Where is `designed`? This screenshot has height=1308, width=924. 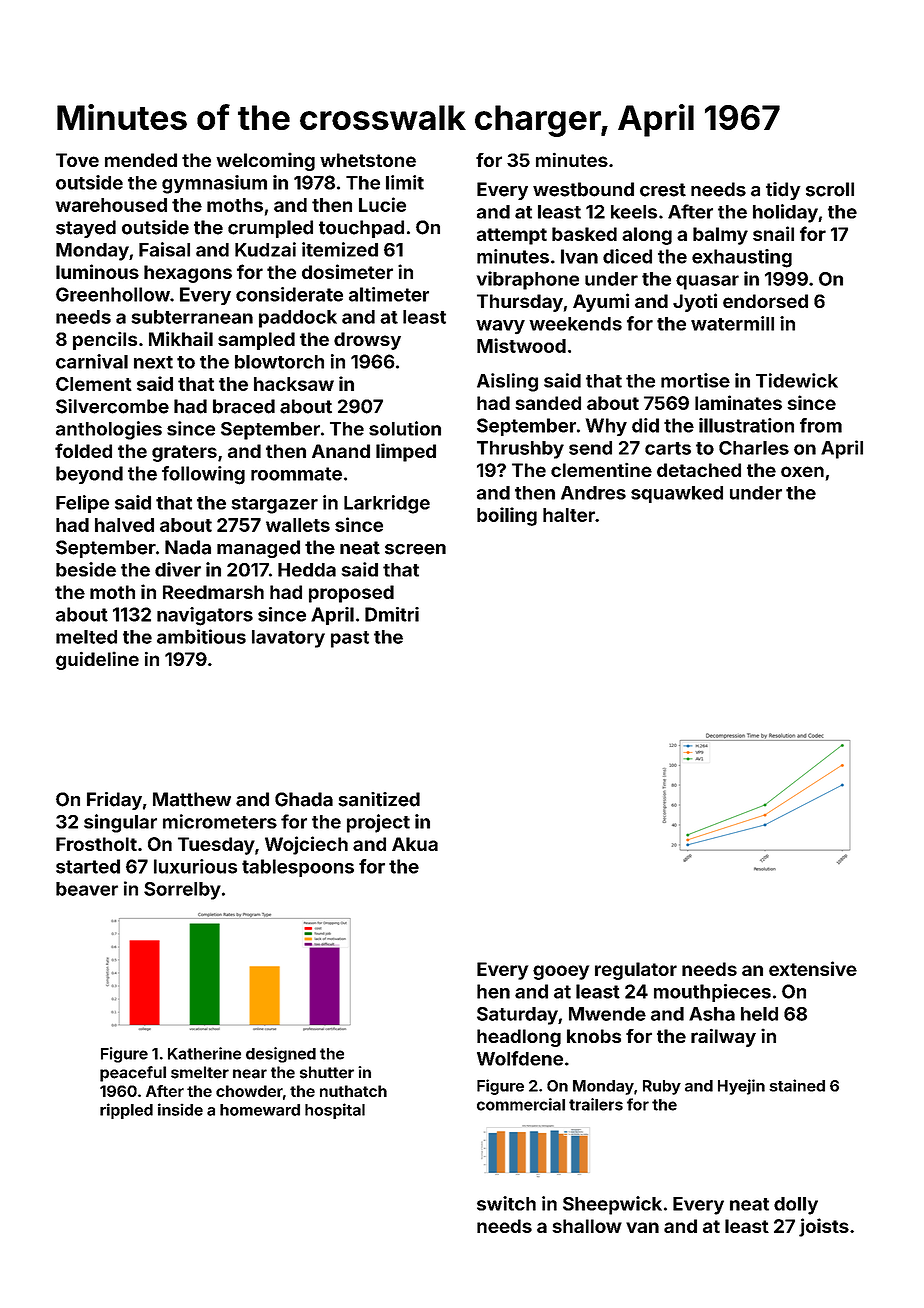
designed is located at coordinates (281, 1055).
